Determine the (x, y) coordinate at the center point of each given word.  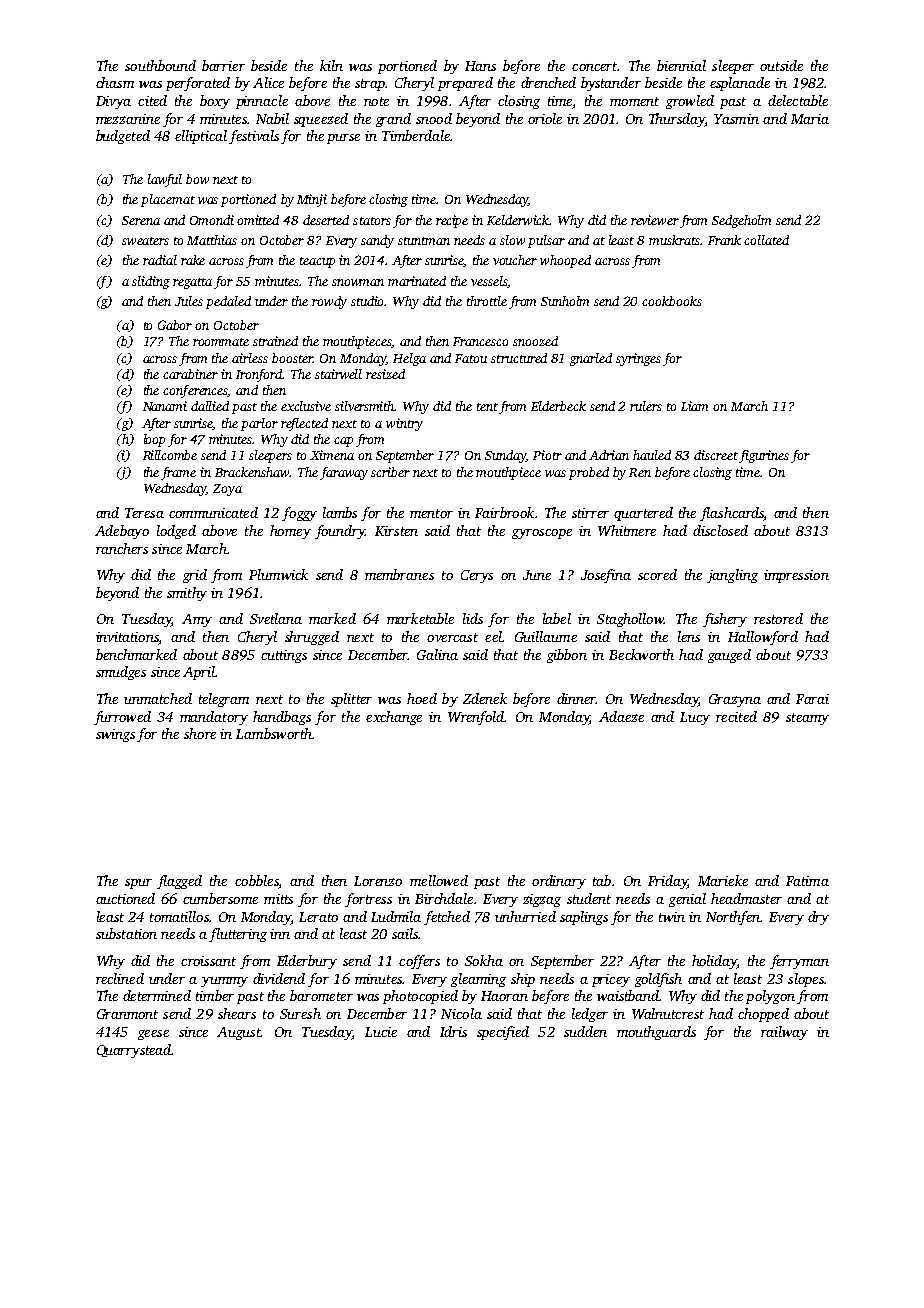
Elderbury (307, 962)
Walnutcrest (668, 1013)
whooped (565, 261)
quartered (643, 514)
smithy (187, 594)
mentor (431, 513)
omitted (258, 220)
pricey (611, 980)
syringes (638, 359)
